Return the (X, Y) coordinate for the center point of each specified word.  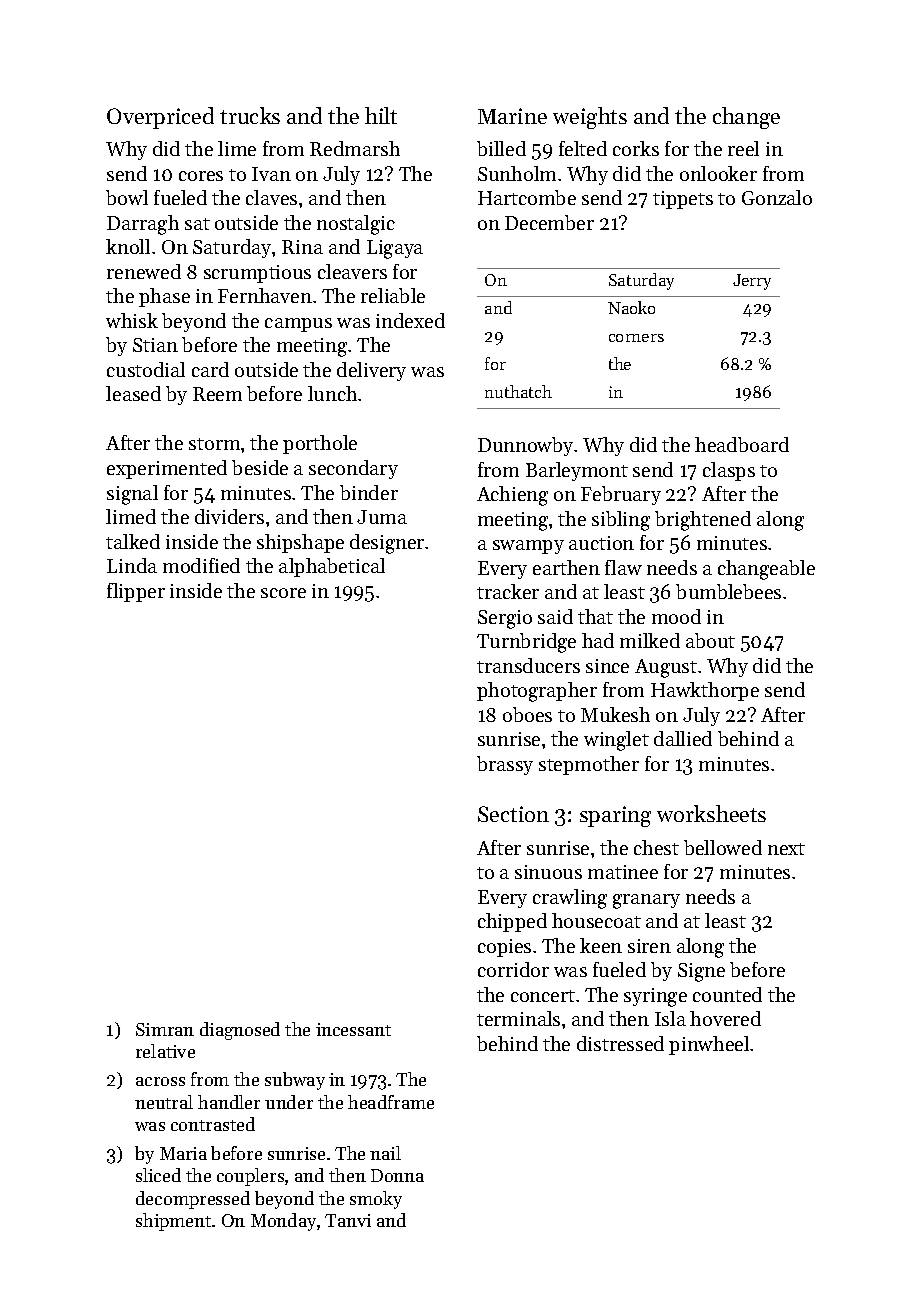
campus (298, 325)
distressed (620, 1043)
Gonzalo (777, 197)
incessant (353, 1029)
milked (650, 640)
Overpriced (160, 118)
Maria (183, 1153)
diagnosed (240, 1031)
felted (583, 148)
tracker (508, 591)
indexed (410, 320)
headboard (742, 444)
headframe (391, 1102)
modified (201, 565)
